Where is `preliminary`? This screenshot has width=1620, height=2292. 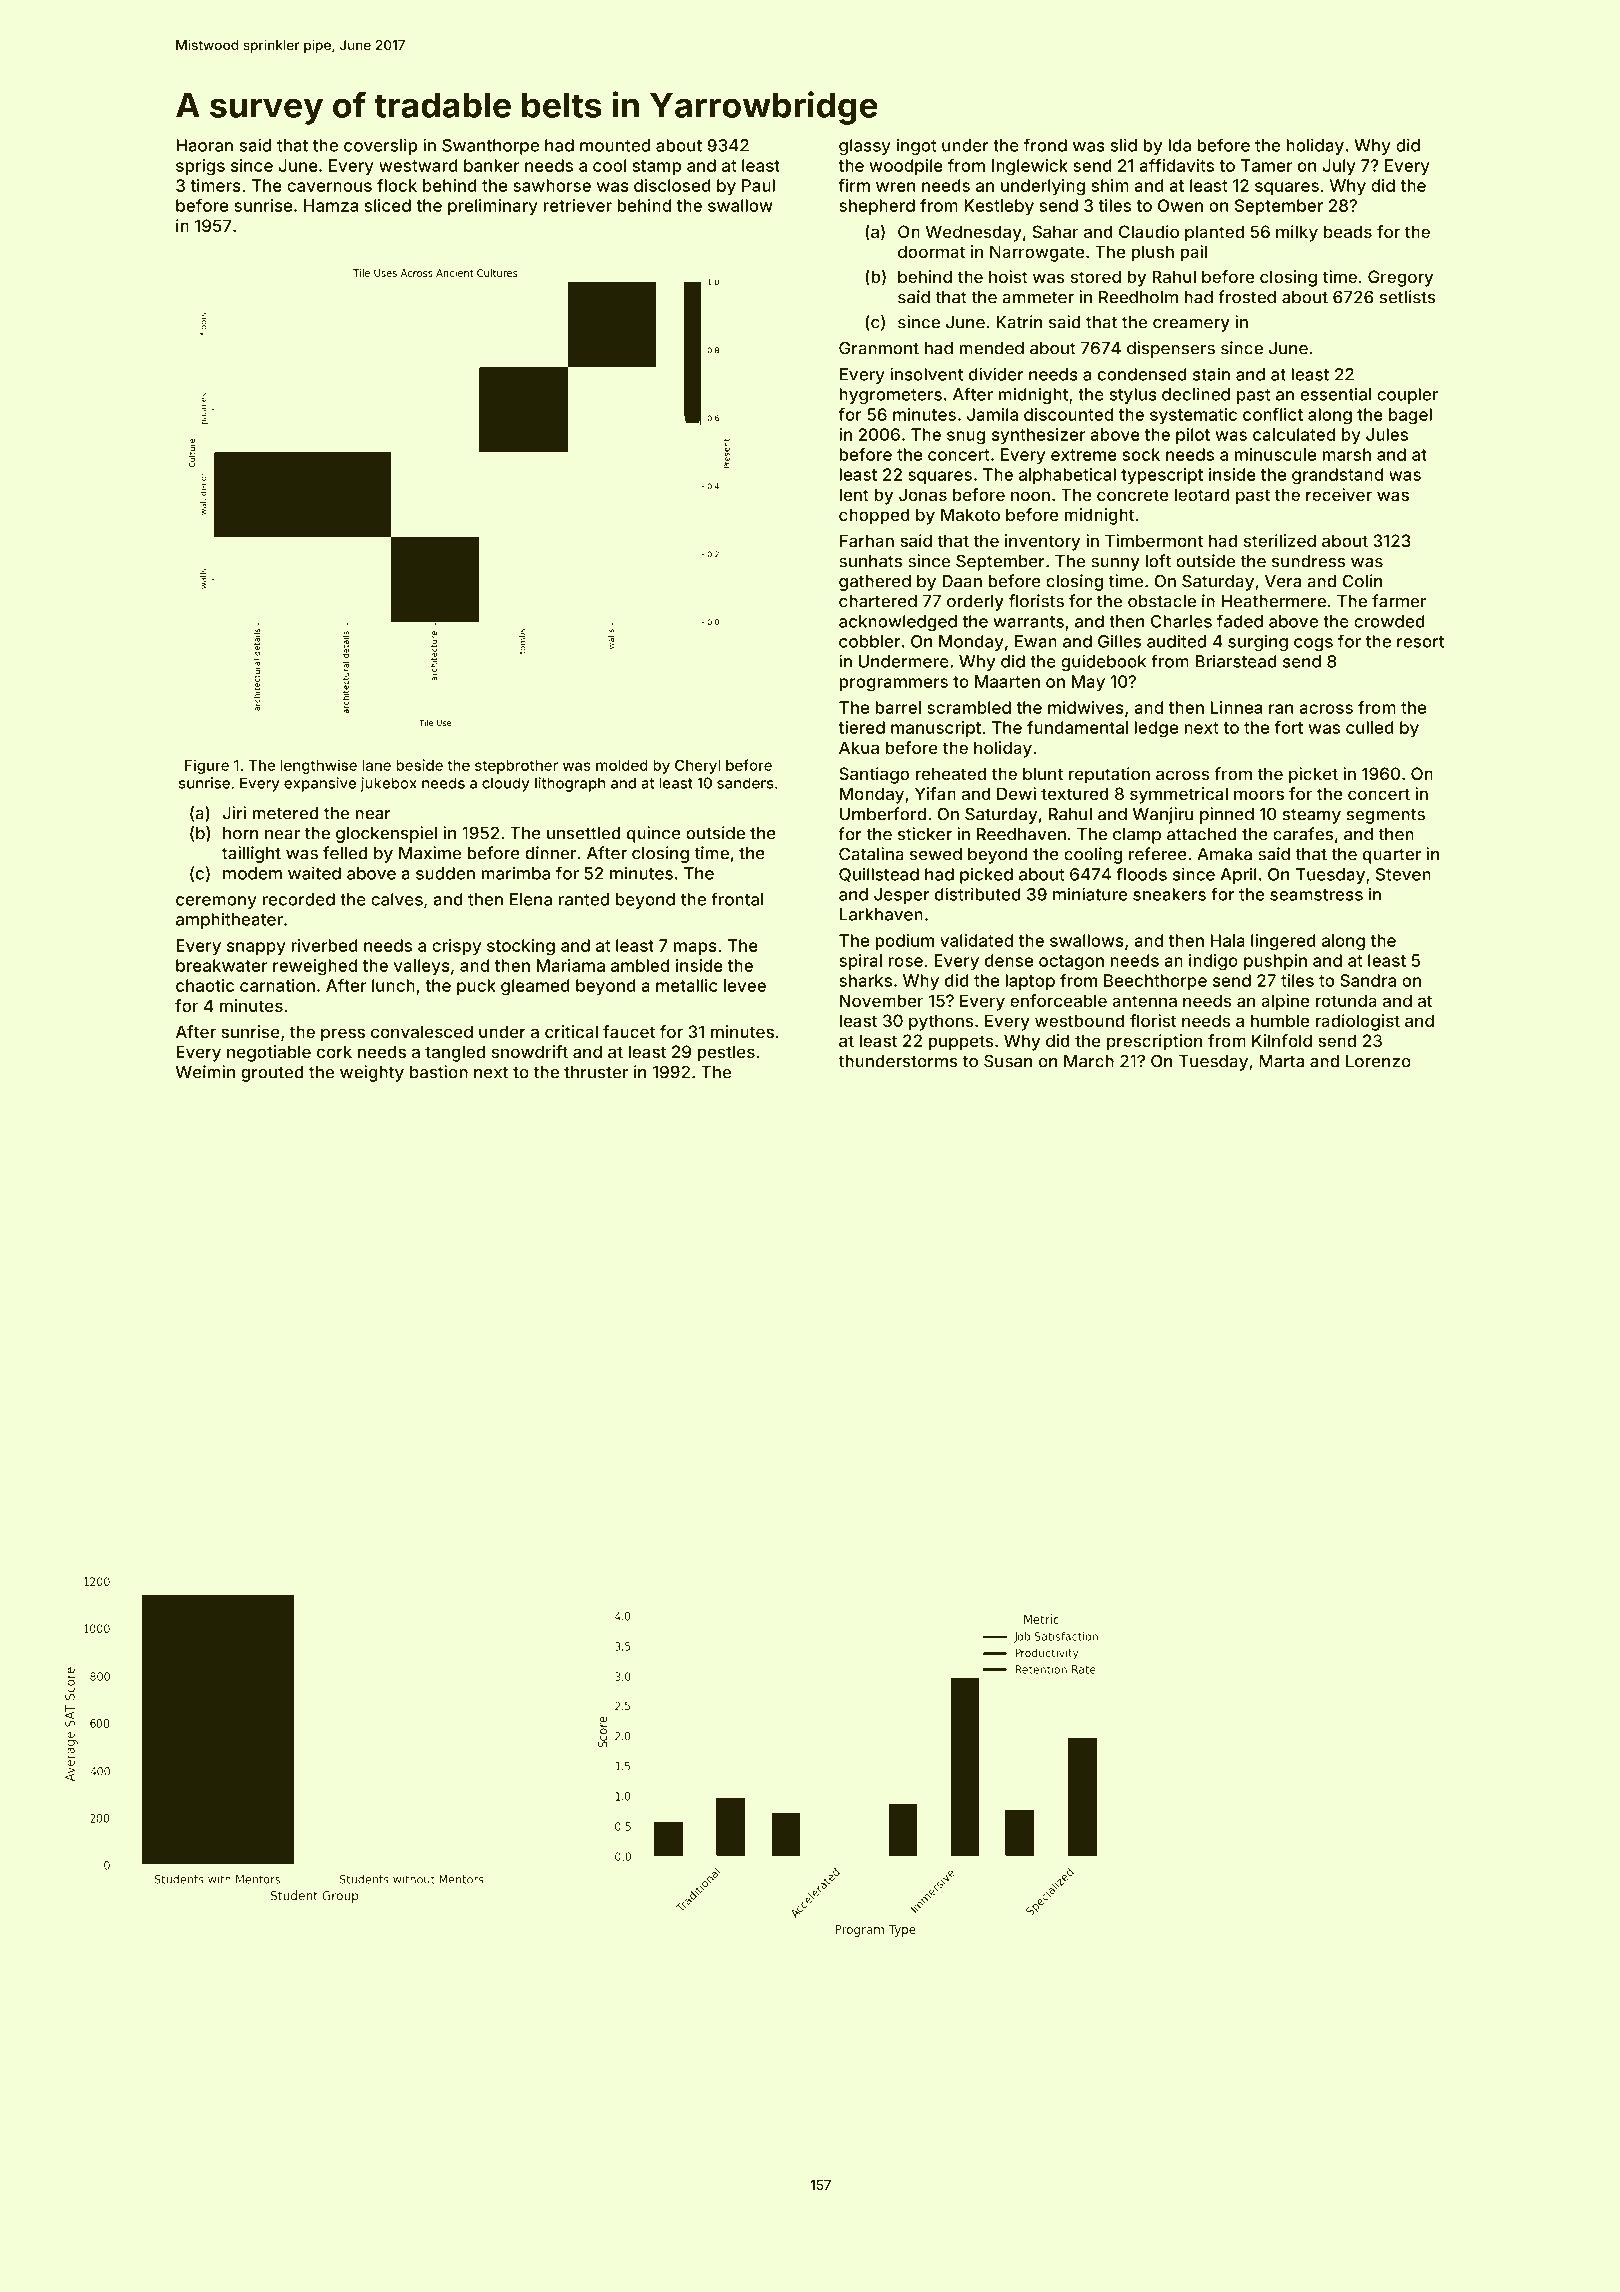 preliminary is located at coordinates (493, 207).
